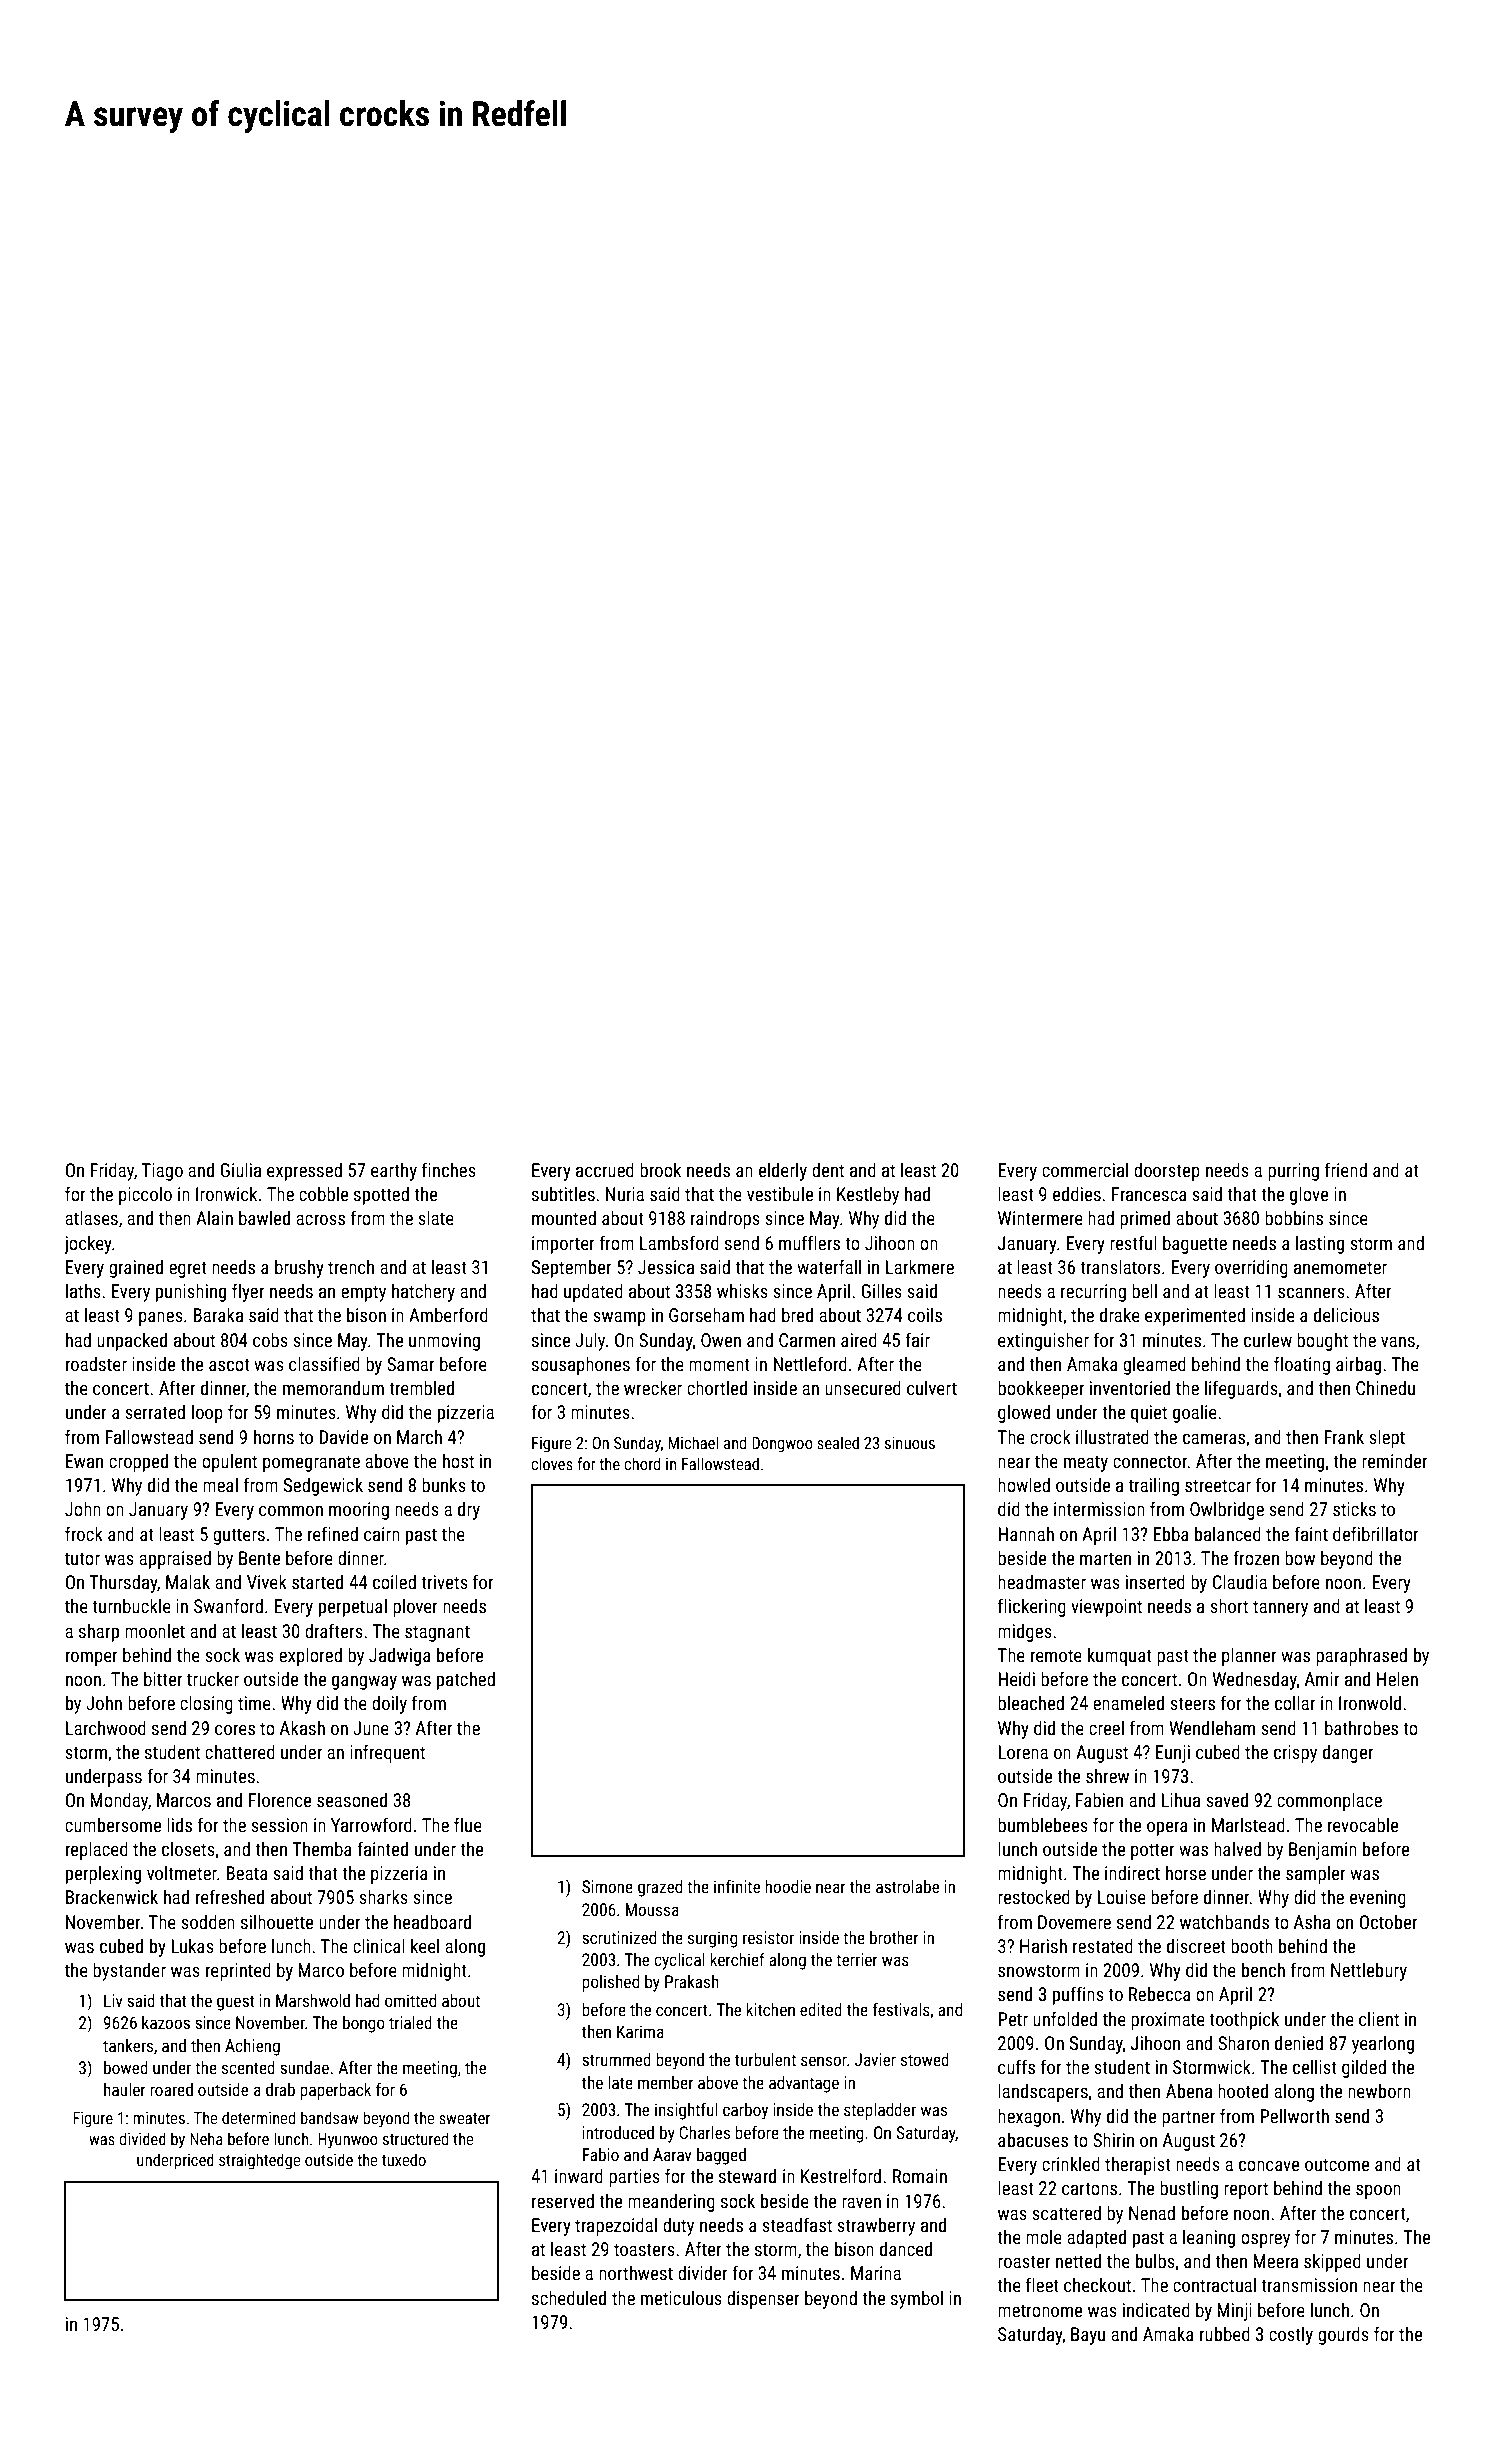 This image has height=2464, width=1496. Describe the element at coordinates (783, 1172) in the image. I see `elderly` at that location.
